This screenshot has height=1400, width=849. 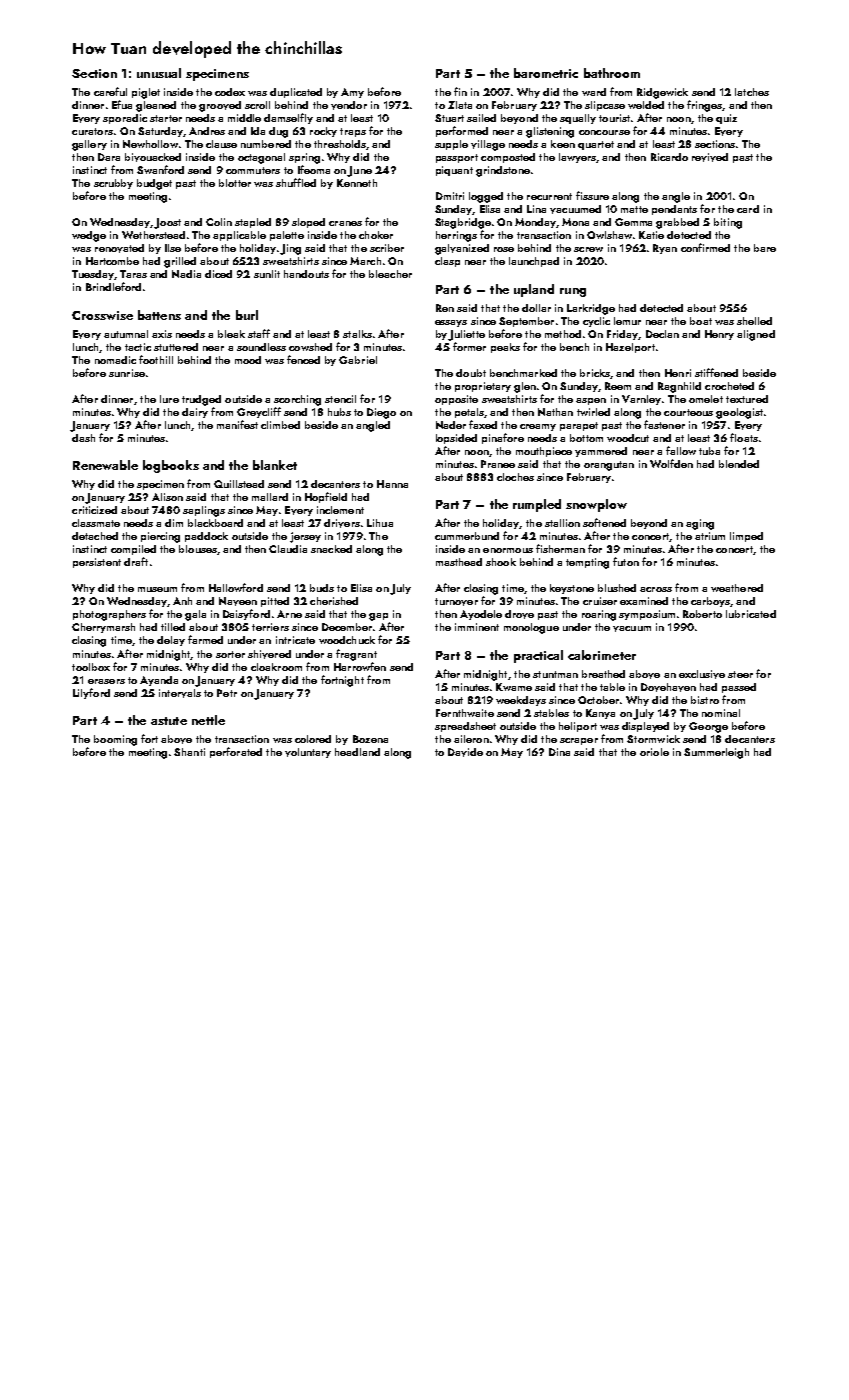 I want to click on Davide, so click(x=465, y=752).
